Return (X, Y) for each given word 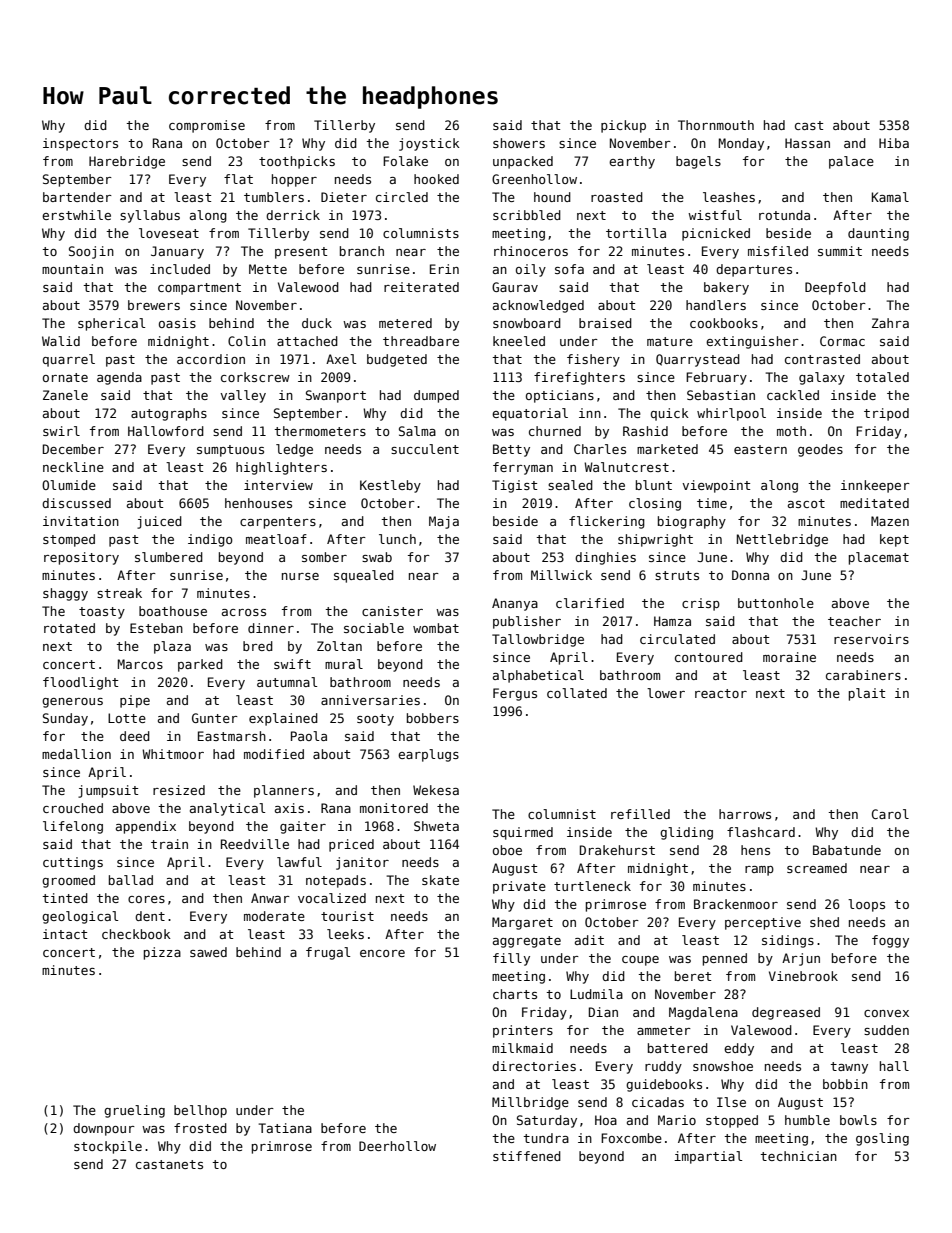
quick (670, 414)
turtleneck (592, 886)
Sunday (65, 719)
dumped (436, 396)
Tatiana (285, 1128)
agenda (119, 378)
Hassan (807, 143)
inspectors (80, 144)
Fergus (515, 694)
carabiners (863, 675)
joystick (429, 144)
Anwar (270, 898)
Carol (890, 814)
